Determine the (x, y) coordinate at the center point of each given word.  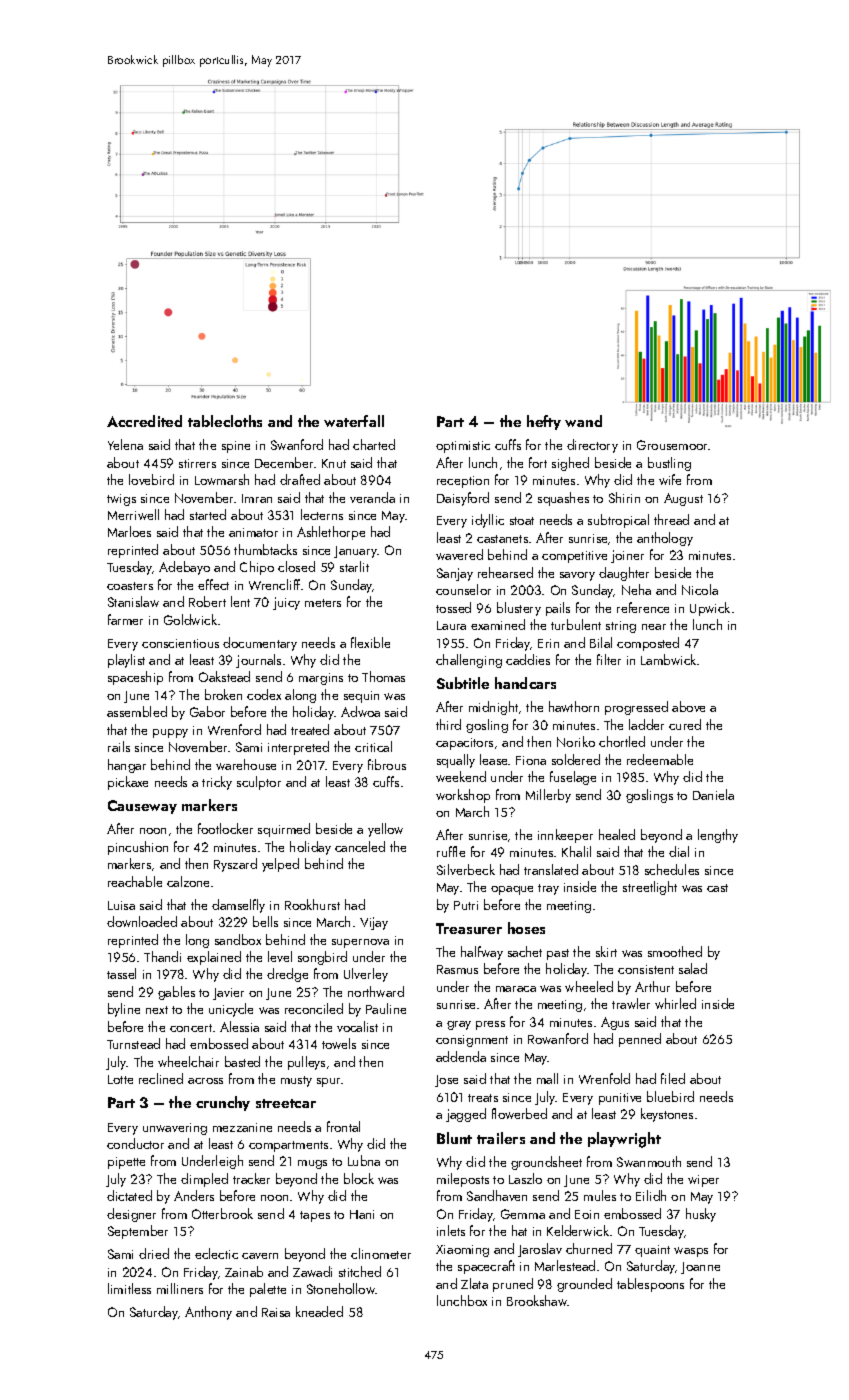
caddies (528, 659)
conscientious (180, 643)
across (205, 1081)
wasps (691, 1252)
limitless (129, 1288)
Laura (451, 625)
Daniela (713, 794)
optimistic (463, 447)
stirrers (197, 463)
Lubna (364, 1160)
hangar (127, 766)
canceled (360, 846)
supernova (360, 943)
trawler (631, 1003)
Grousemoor (673, 445)
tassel (121, 973)
